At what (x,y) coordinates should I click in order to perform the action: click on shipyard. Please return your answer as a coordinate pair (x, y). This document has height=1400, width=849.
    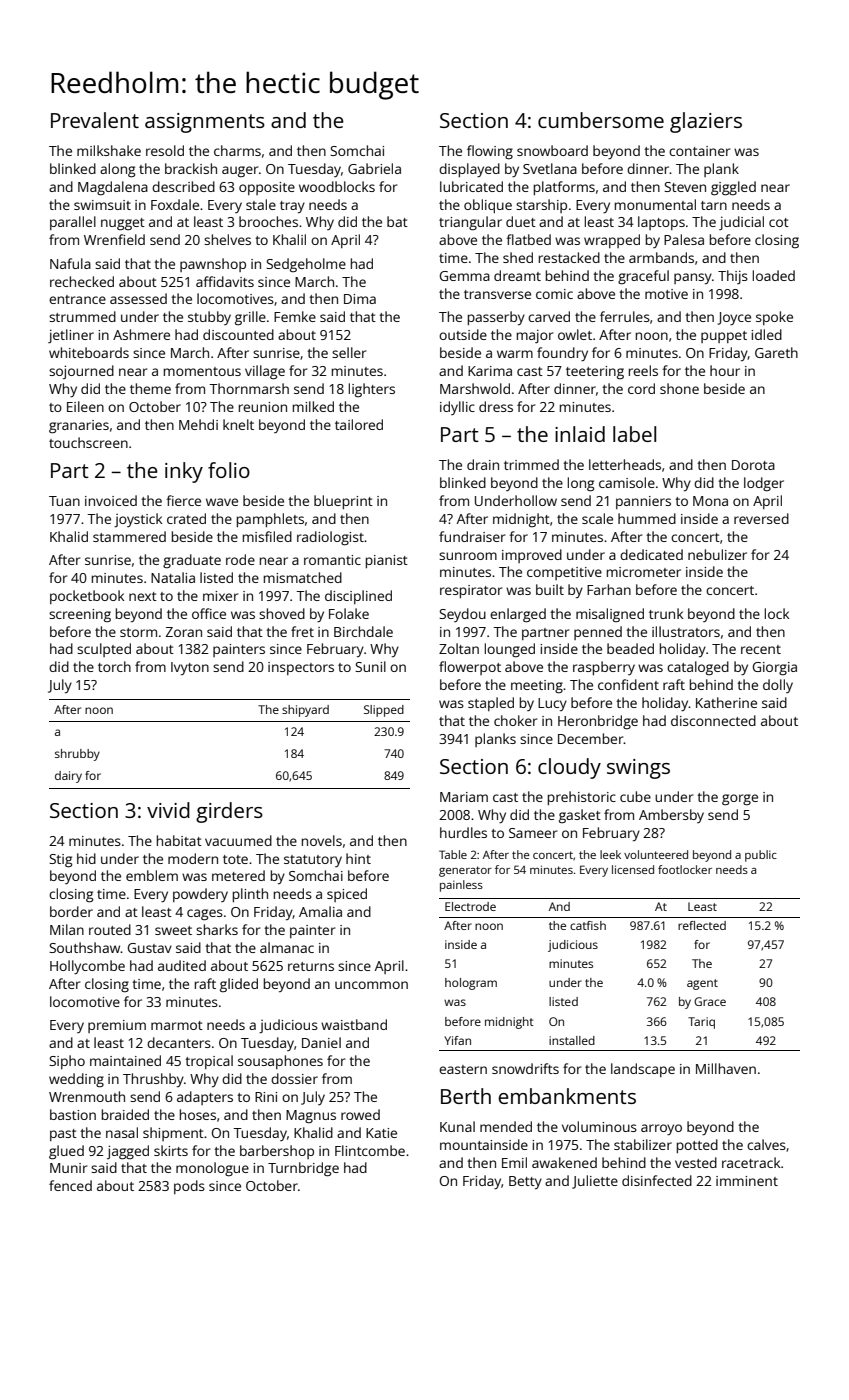
    Looking at the image, I should click on (305, 711).
